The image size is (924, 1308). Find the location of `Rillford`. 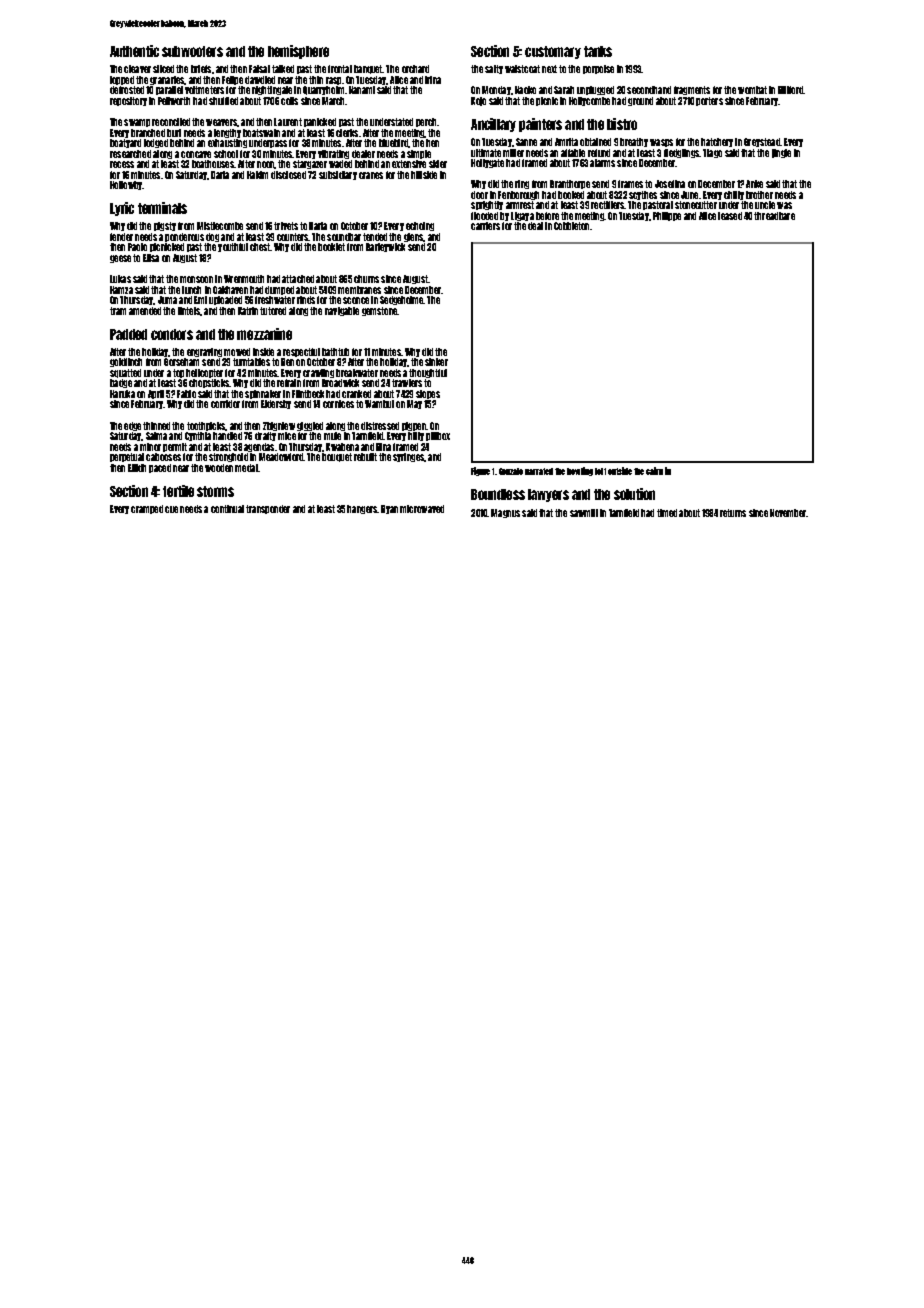

Rillford is located at coordinates (790, 90).
